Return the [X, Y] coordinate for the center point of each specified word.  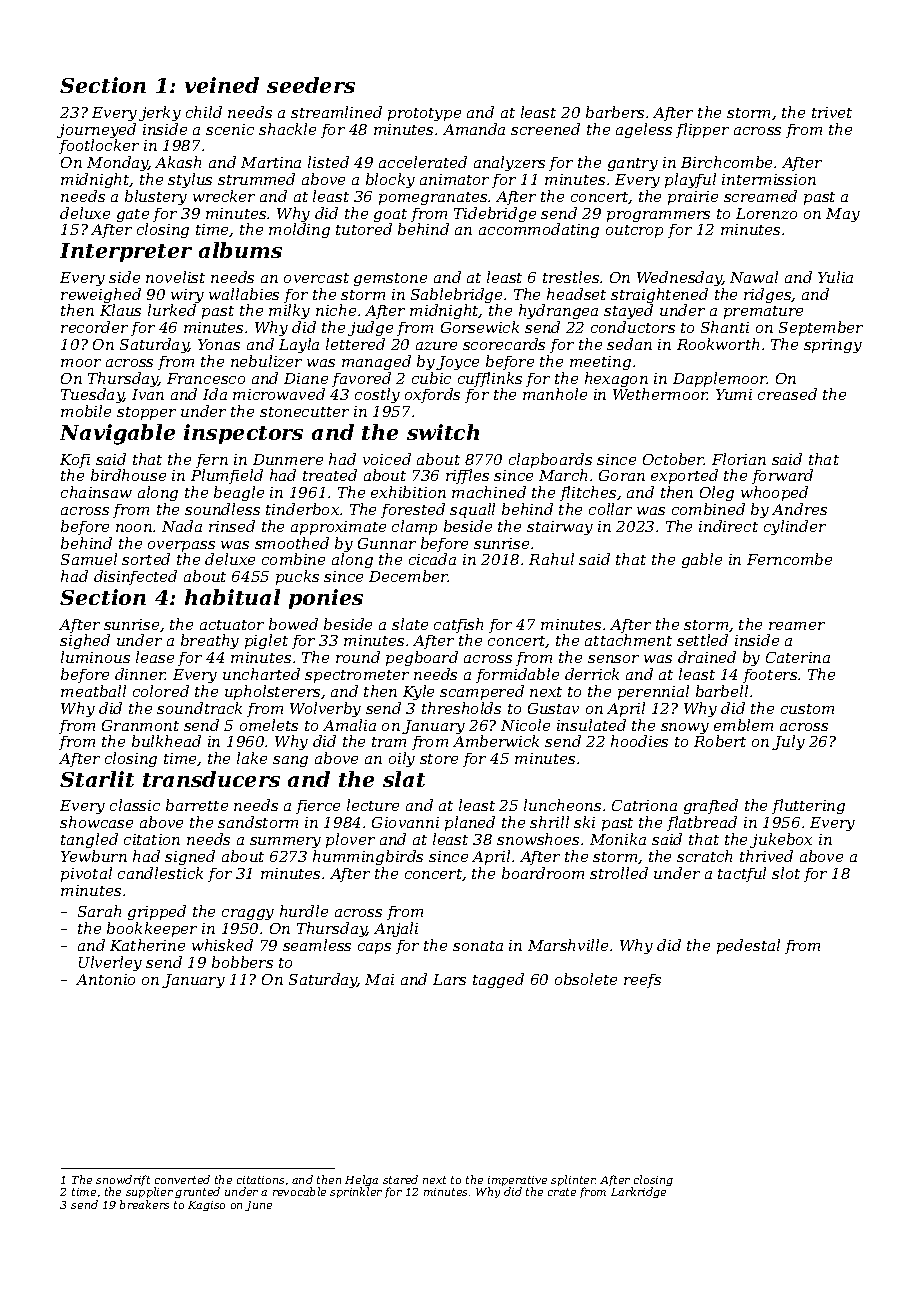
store [439, 759]
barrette [197, 805]
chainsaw [96, 492]
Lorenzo [766, 213]
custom [807, 709]
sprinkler [356, 1192]
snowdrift [123, 1180]
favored [361, 379]
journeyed [96, 130]
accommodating [539, 230]
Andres [799, 509]
